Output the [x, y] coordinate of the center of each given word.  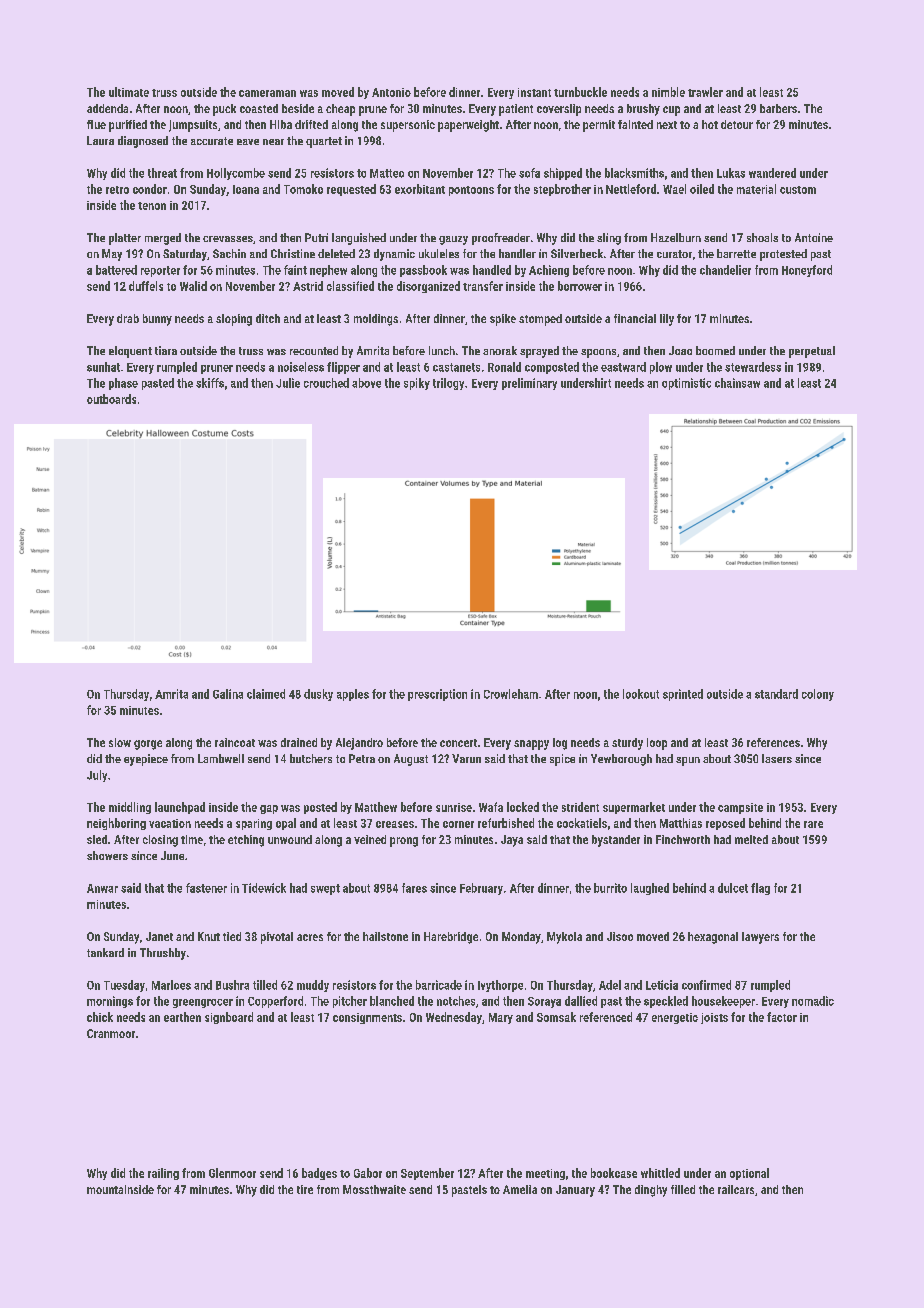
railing [163, 1174]
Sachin [229, 253]
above [366, 383]
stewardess [753, 367]
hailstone [385, 936]
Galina [228, 694]
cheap [340, 110]
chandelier [725, 270]
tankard [105, 952]
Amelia [520, 1189]
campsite [740, 808]
